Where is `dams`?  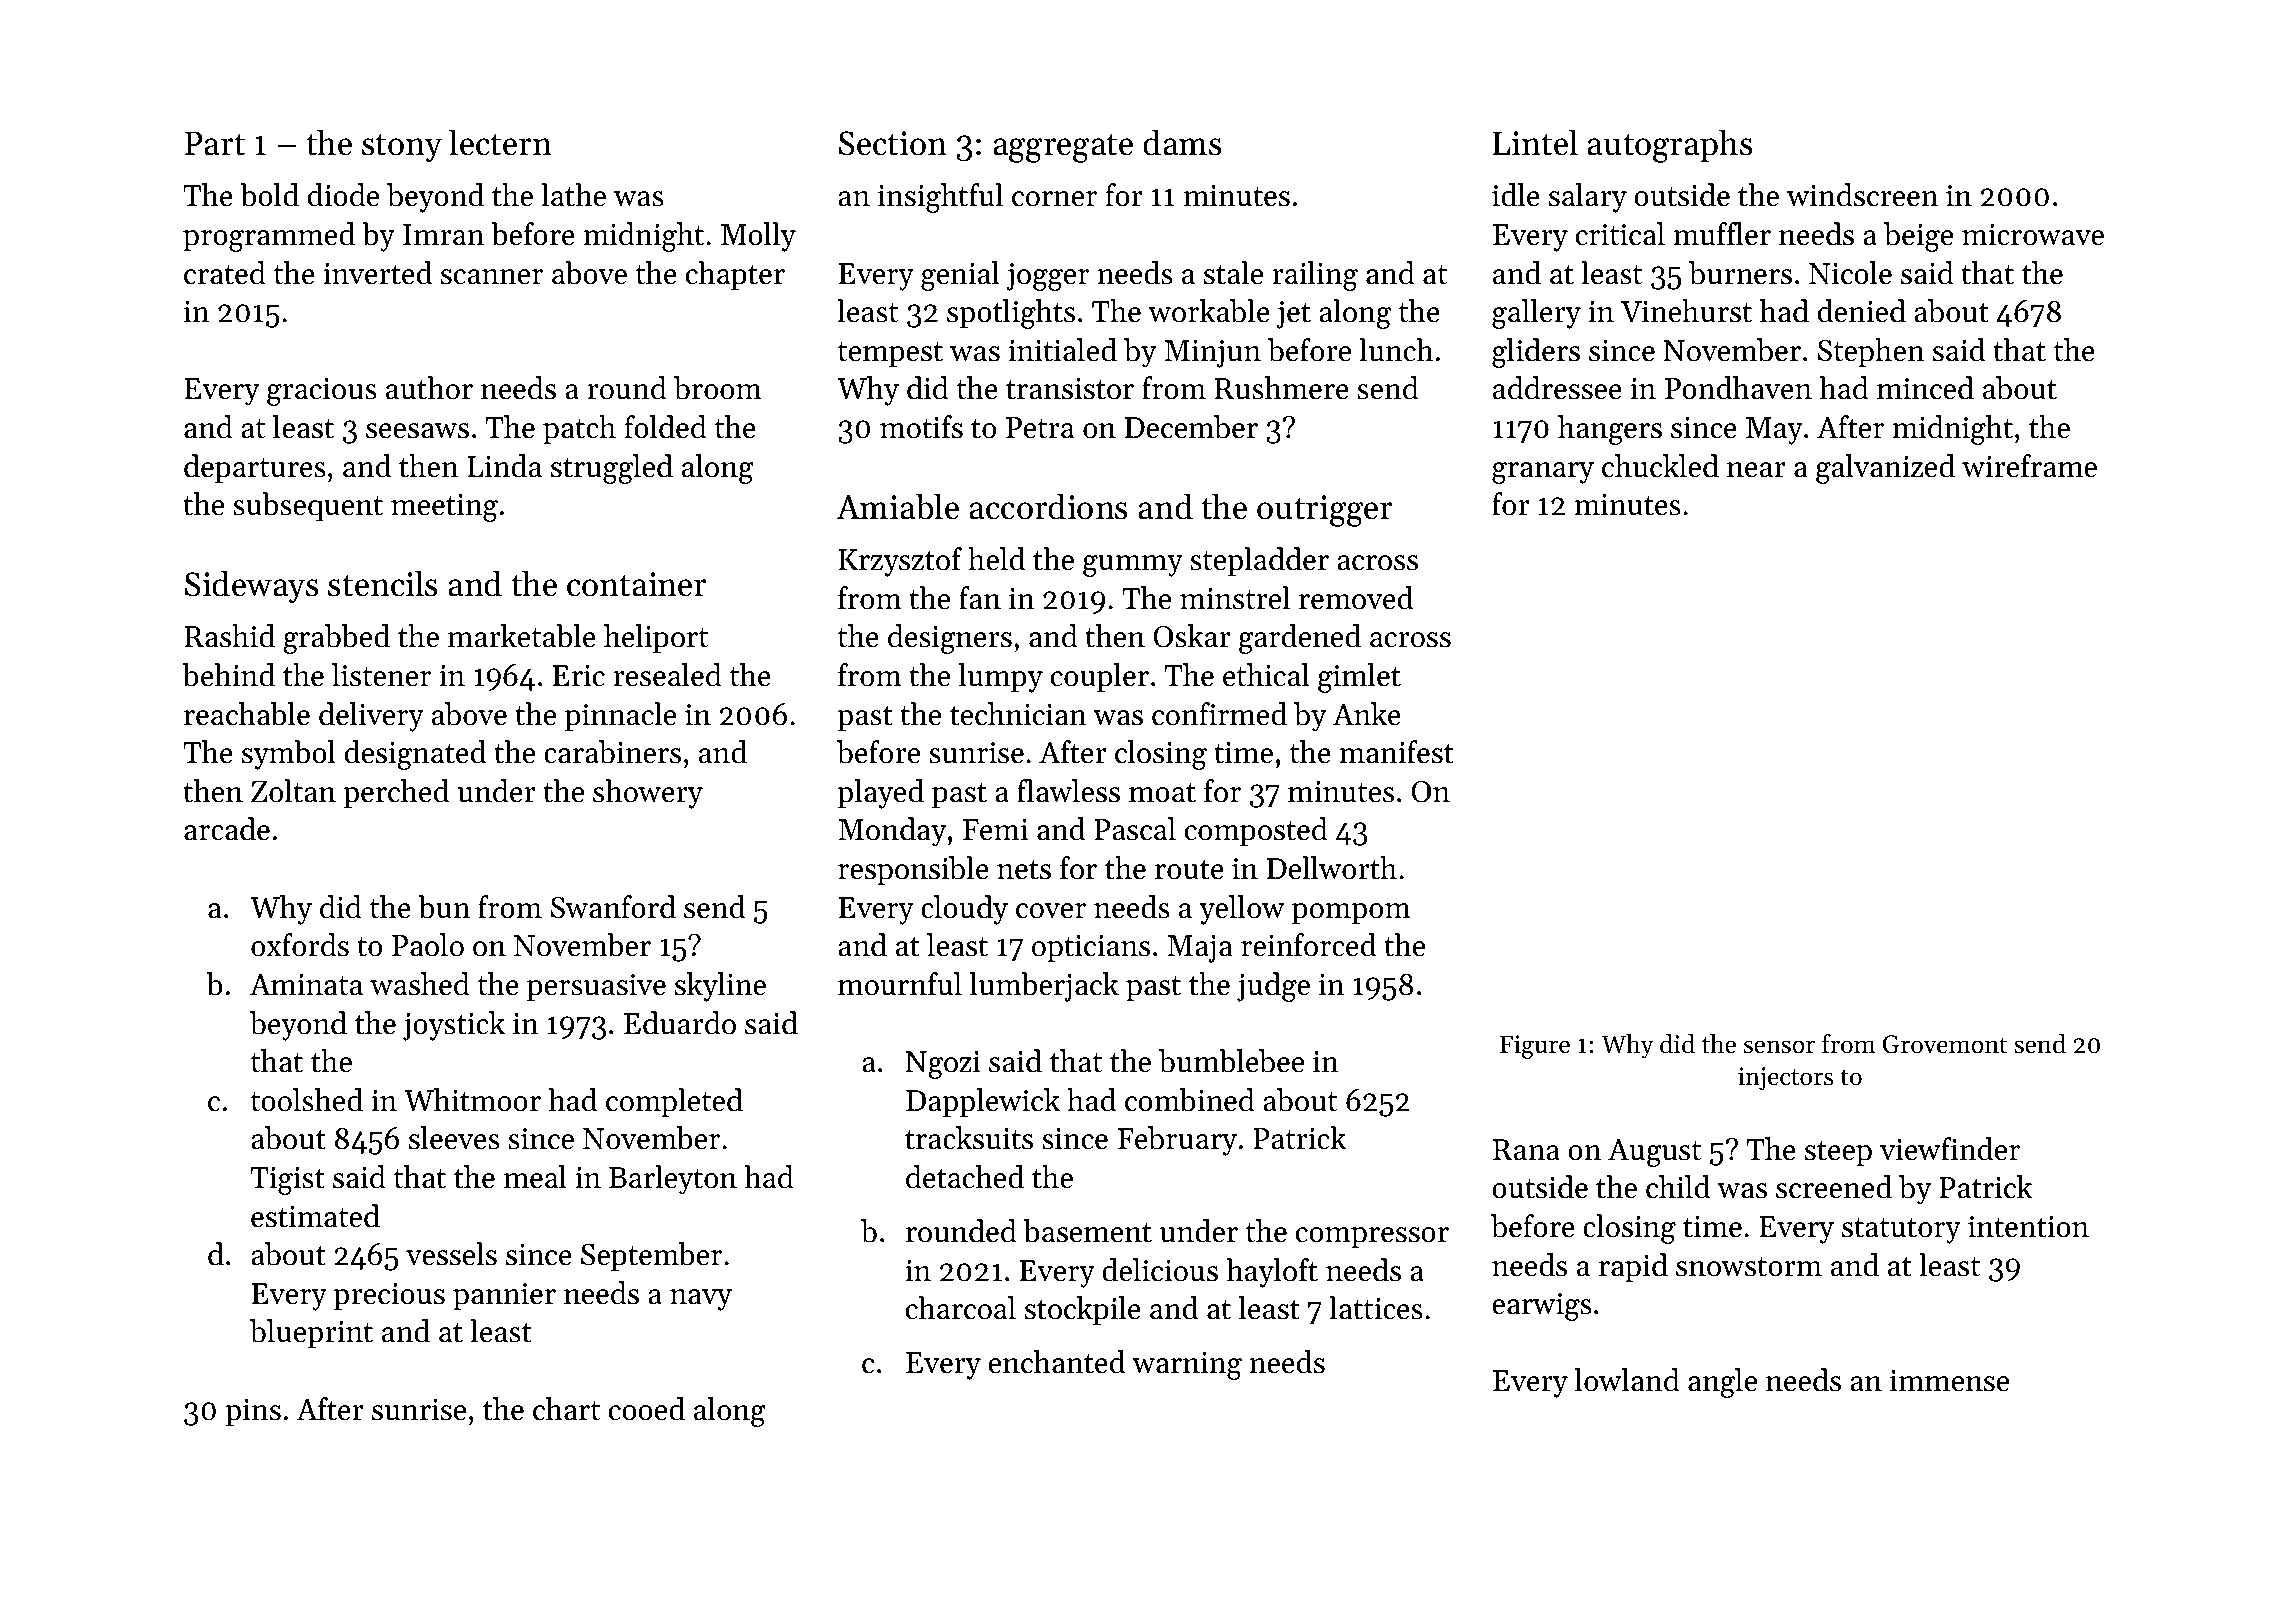 dams is located at coordinates (1182, 142).
